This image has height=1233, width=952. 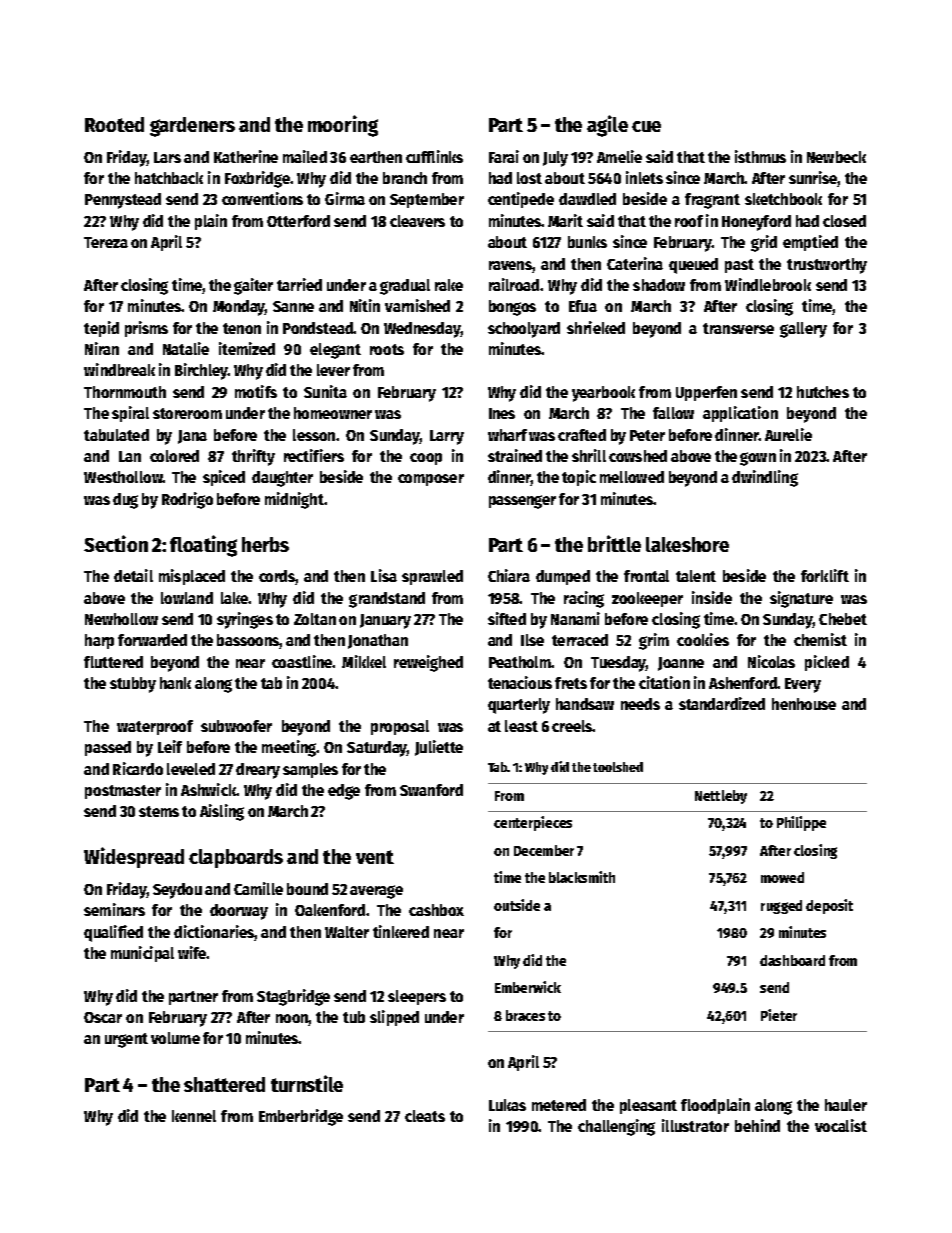 What do you see at coordinates (116, 435) in the image?
I see `tabulated` at bounding box center [116, 435].
